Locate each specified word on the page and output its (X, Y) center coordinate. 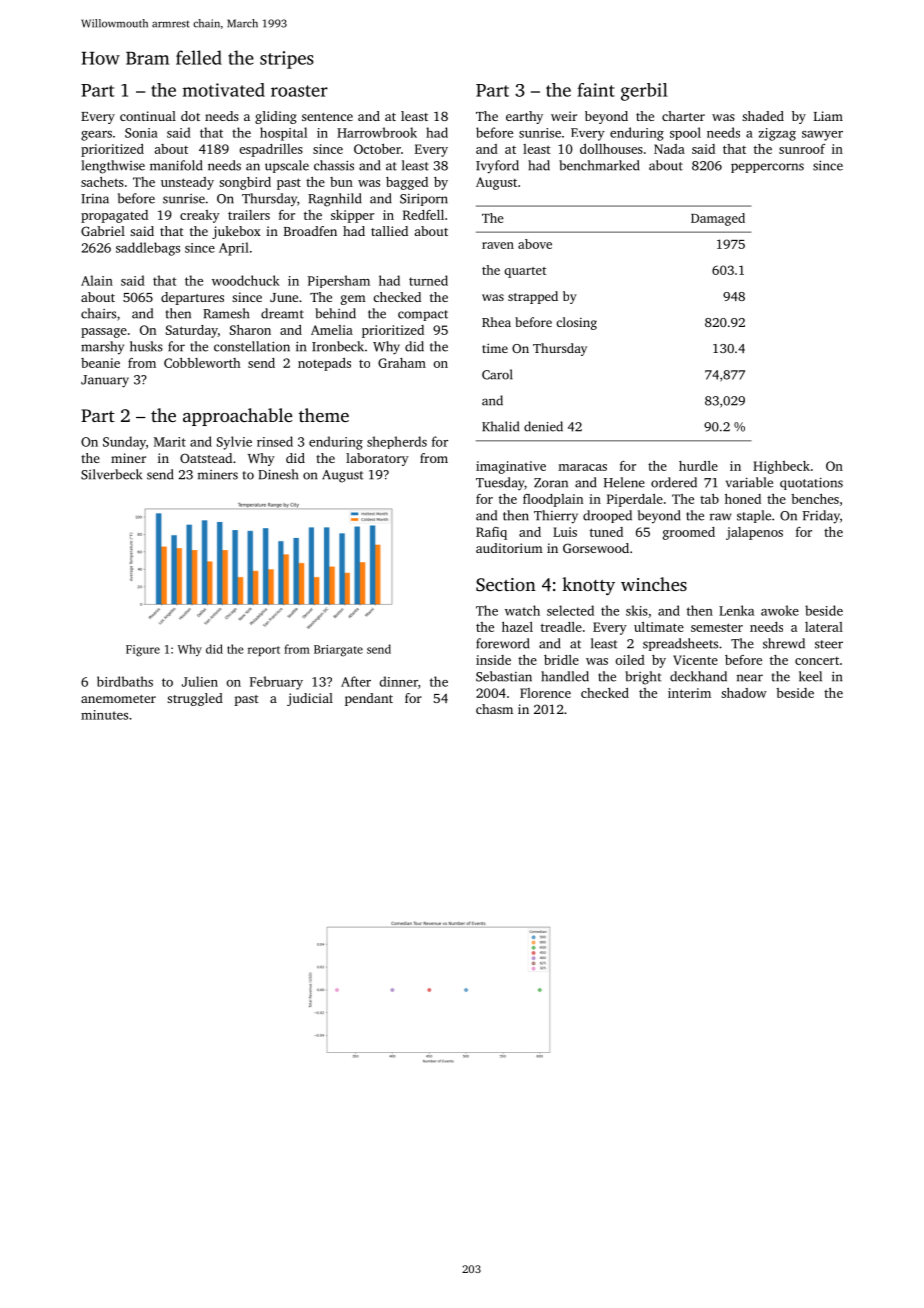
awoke (780, 610)
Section (506, 585)
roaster (299, 91)
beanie (100, 363)
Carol (497, 374)
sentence (327, 117)
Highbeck (781, 467)
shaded (763, 116)
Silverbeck (111, 474)
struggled (195, 699)
